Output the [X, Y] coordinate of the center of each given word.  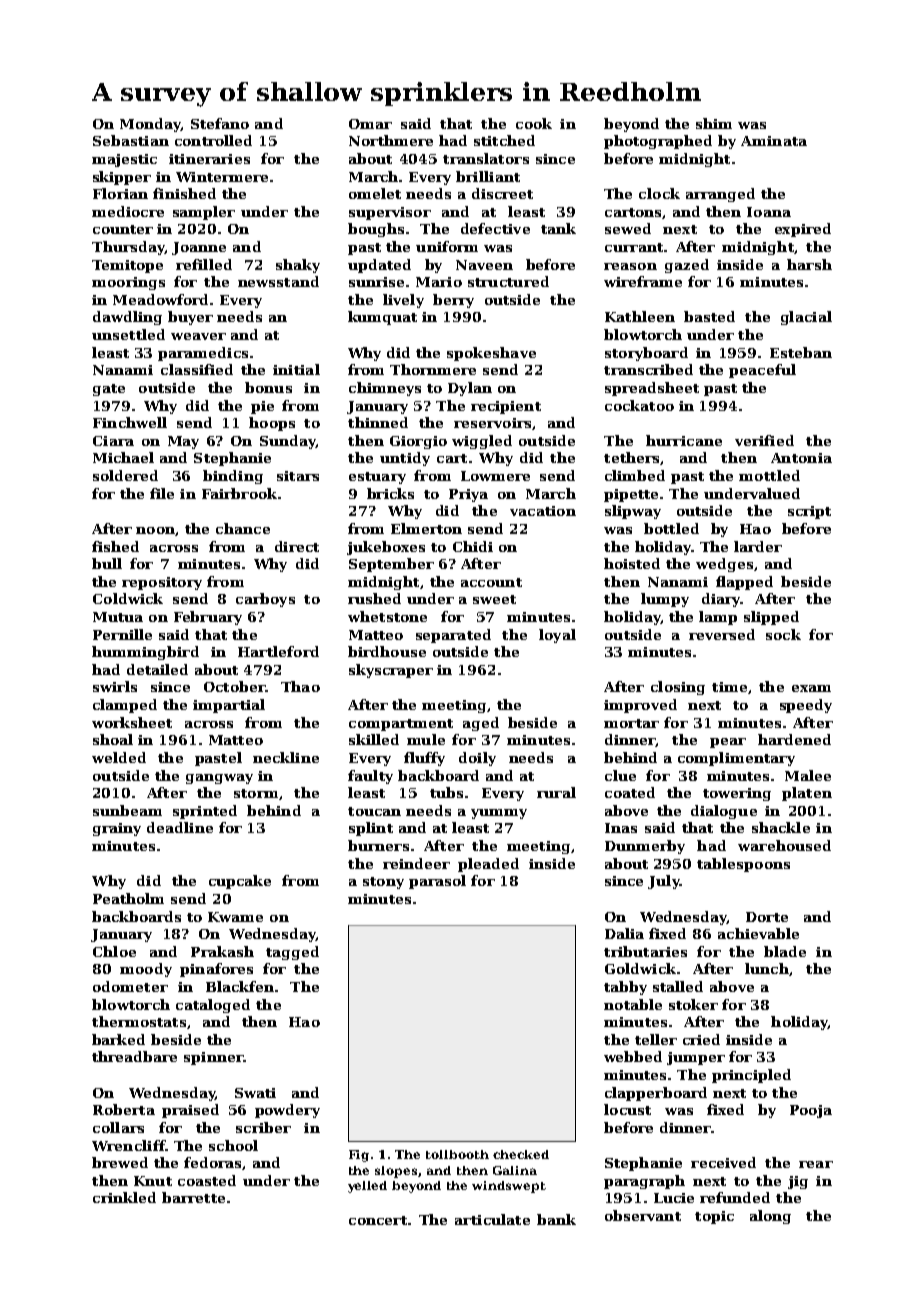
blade [785, 951]
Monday [150, 125]
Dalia [624, 933]
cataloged [213, 1006]
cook [534, 123]
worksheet [132, 722]
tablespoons [743, 865]
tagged [292, 953]
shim [714, 123]
